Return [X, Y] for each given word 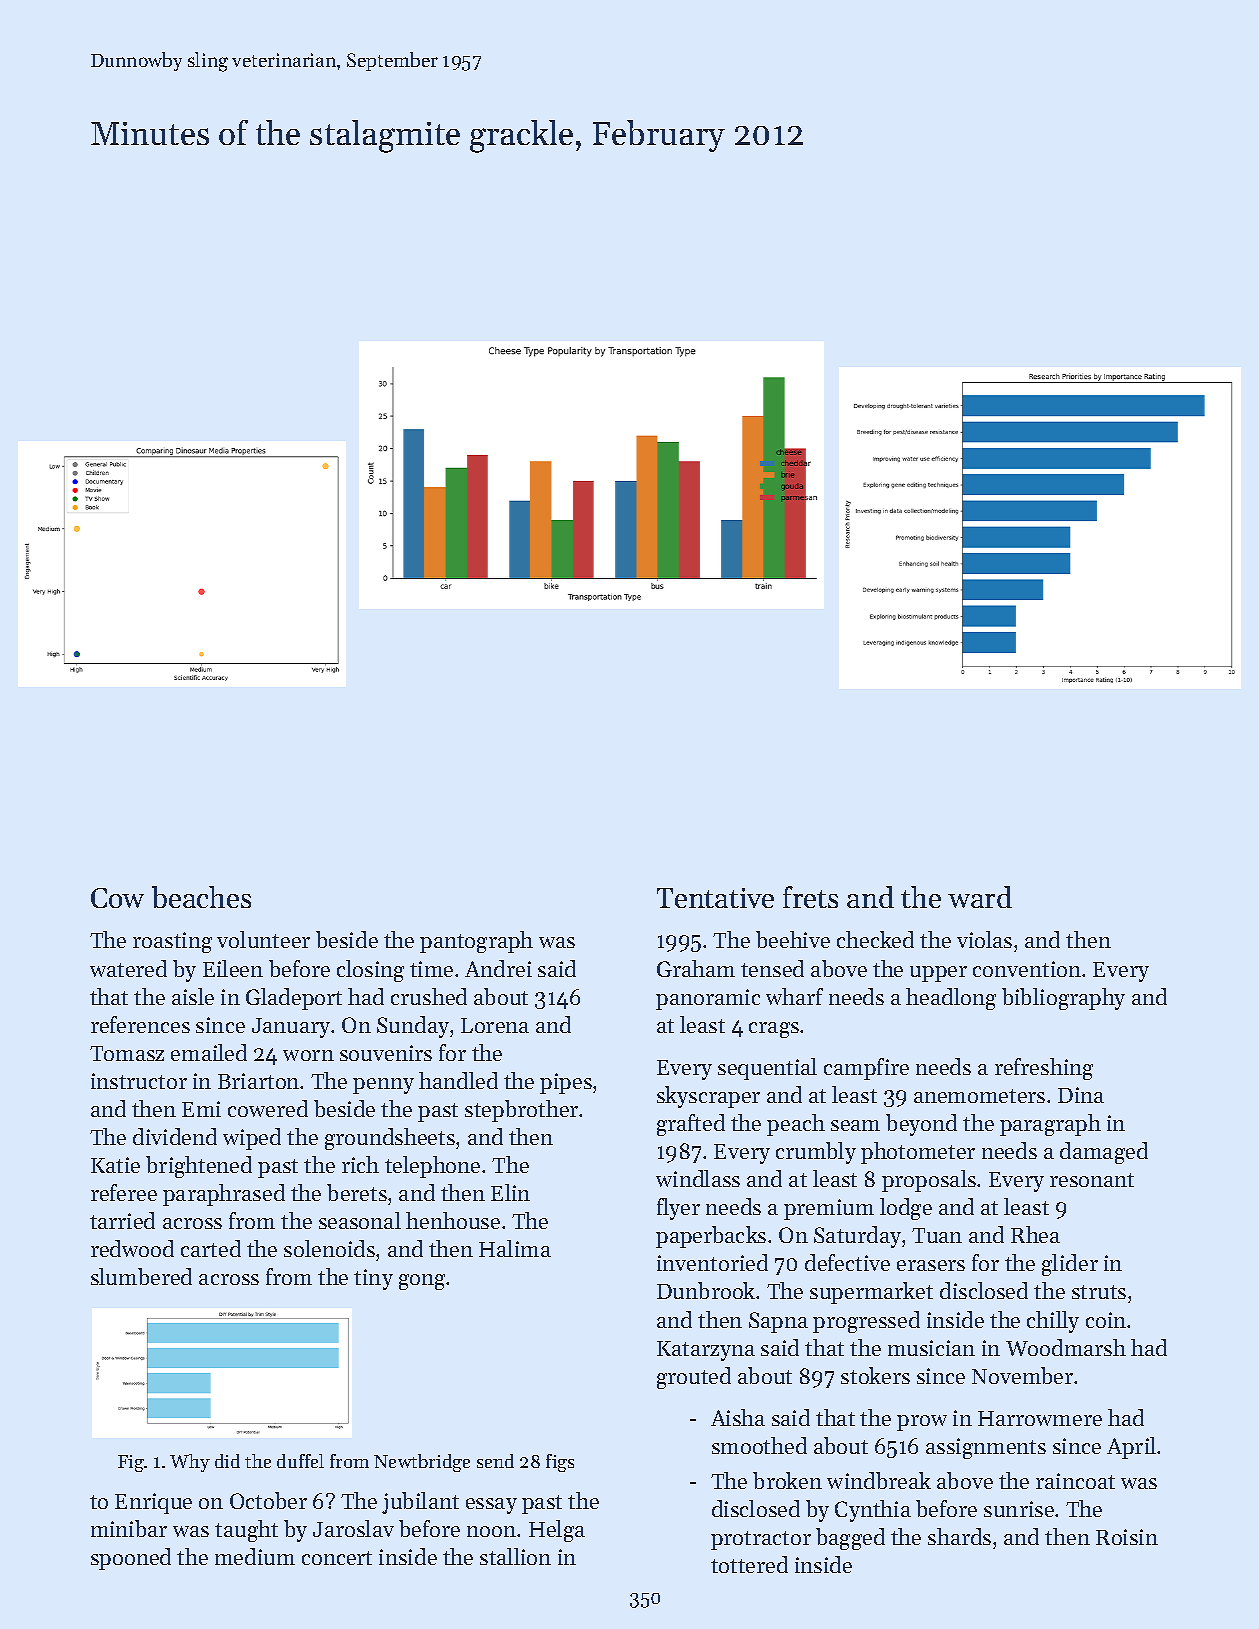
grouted [694, 1378]
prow [922, 1423]
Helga [557, 1531]
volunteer [263, 939]
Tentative [715, 898]
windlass [698, 1178]
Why [190, 1463]
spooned [131, 1559]
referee [124, 1192]
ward [980, 897]
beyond [921, 1125]
